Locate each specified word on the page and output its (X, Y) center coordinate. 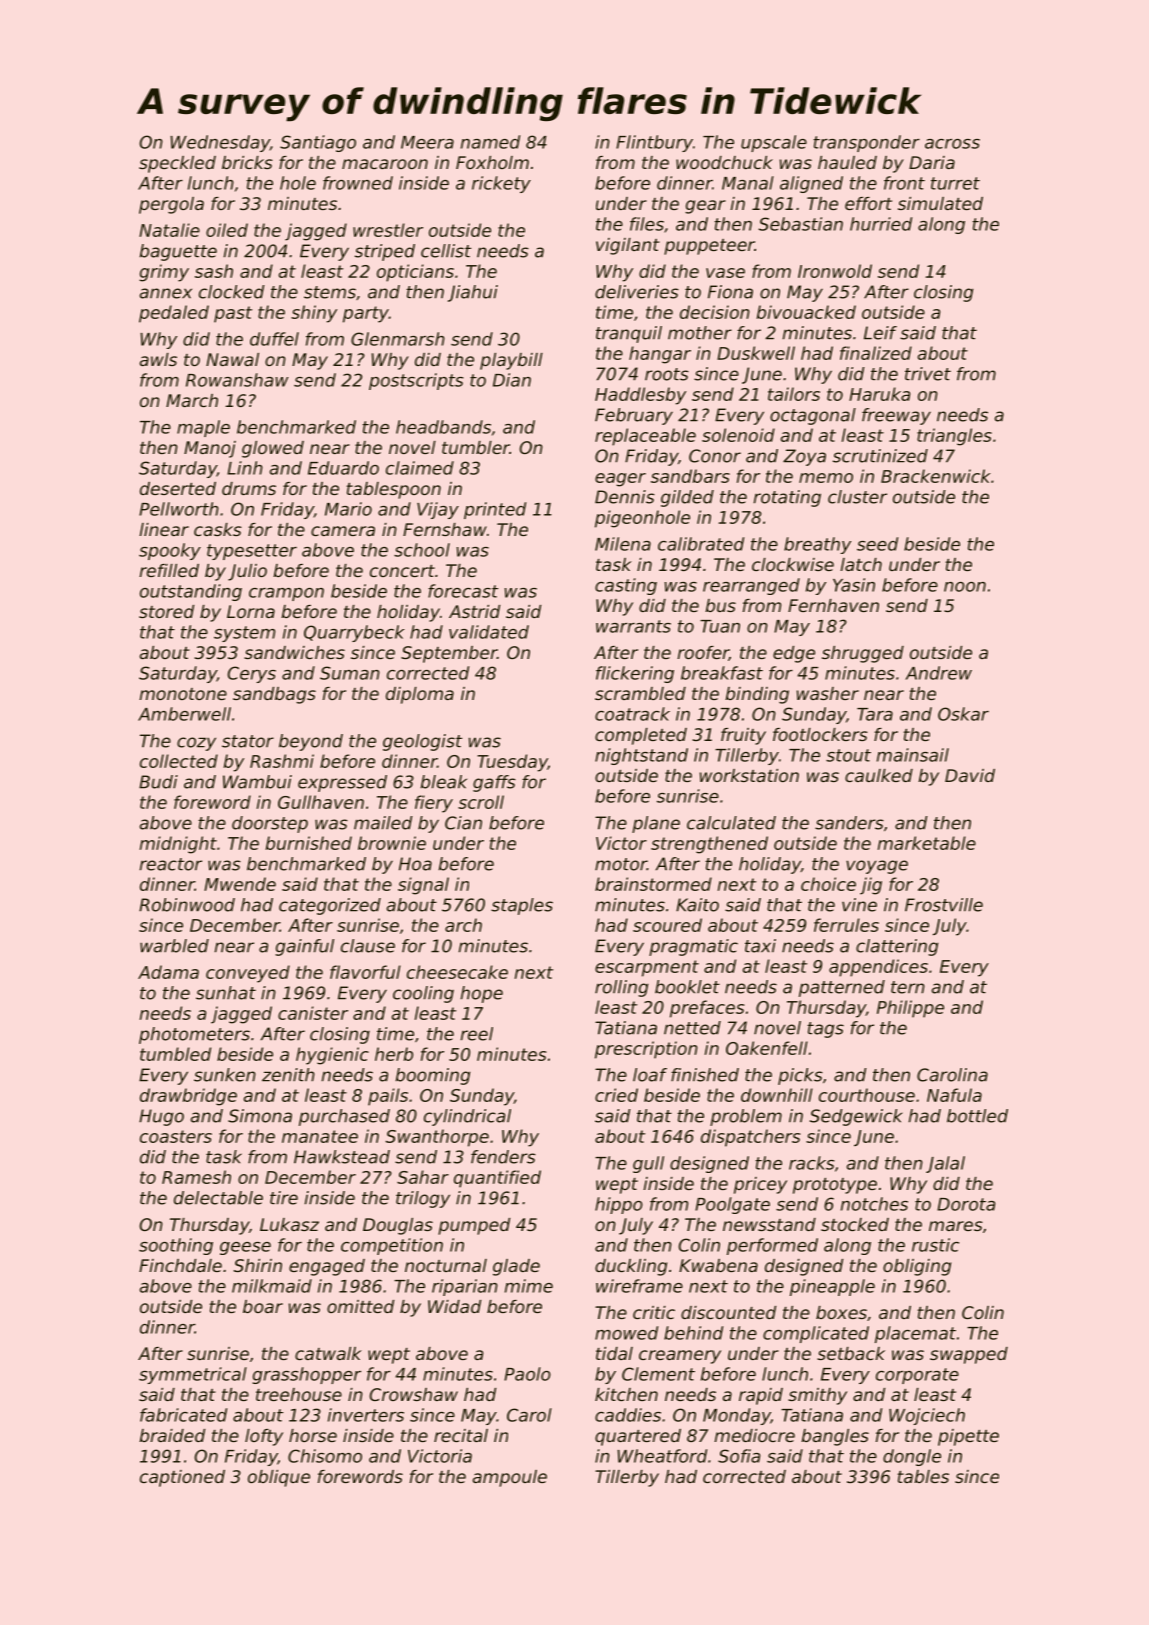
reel (477, 1034)
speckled (177, 164)
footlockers (820, 734)
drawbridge (188, 1097)
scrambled (640, 693)
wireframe (639, 1286)
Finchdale (180, 1265)
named (490, 142)
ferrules (846, 925)
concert (402, 571)
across (952, 144)
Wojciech (927, 1416)
